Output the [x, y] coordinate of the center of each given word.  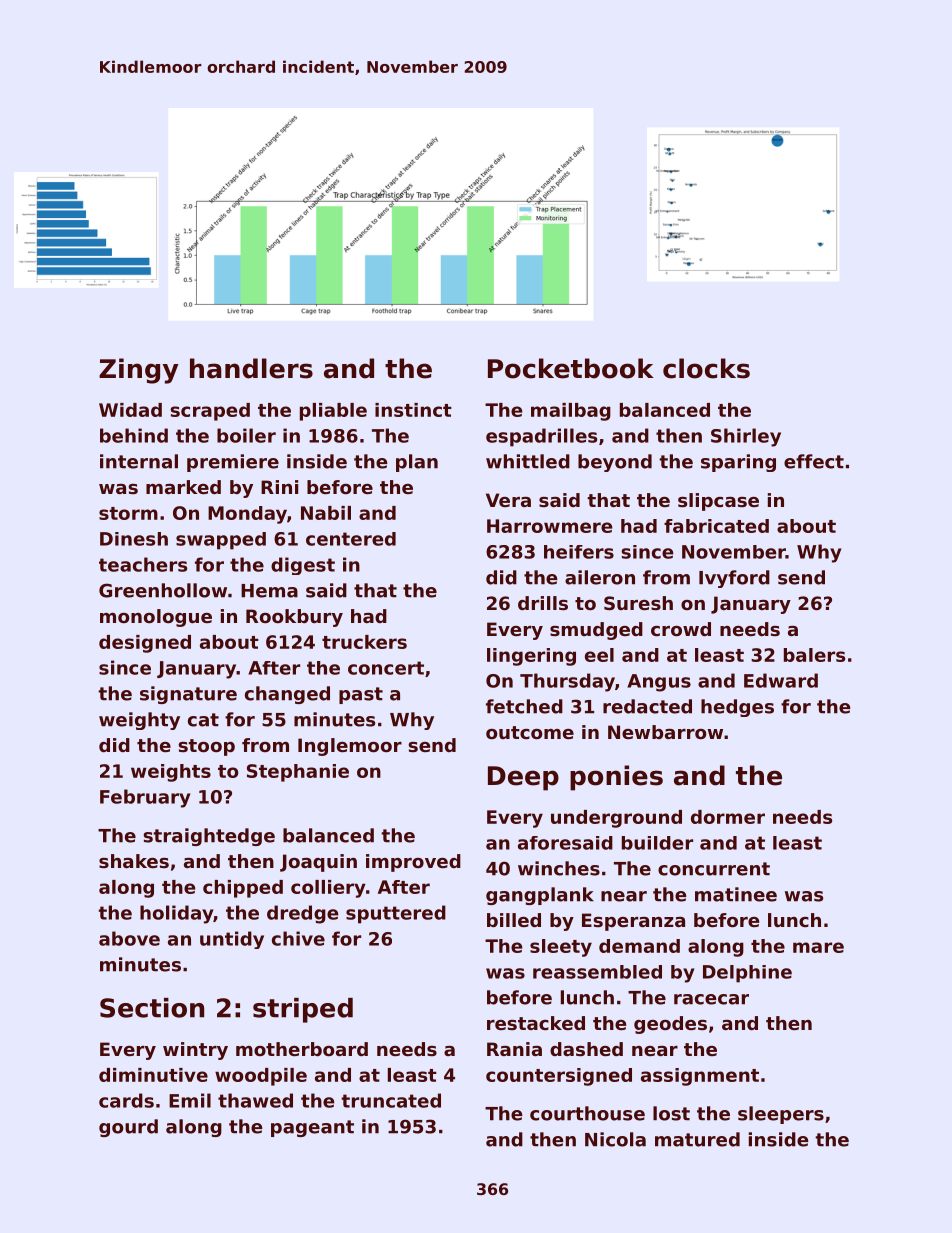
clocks [706, 368]
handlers [251, 368]
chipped [243, 889]
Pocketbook [571, 368]
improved [413, 863]
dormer [728, 817]
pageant [312, 1128]
